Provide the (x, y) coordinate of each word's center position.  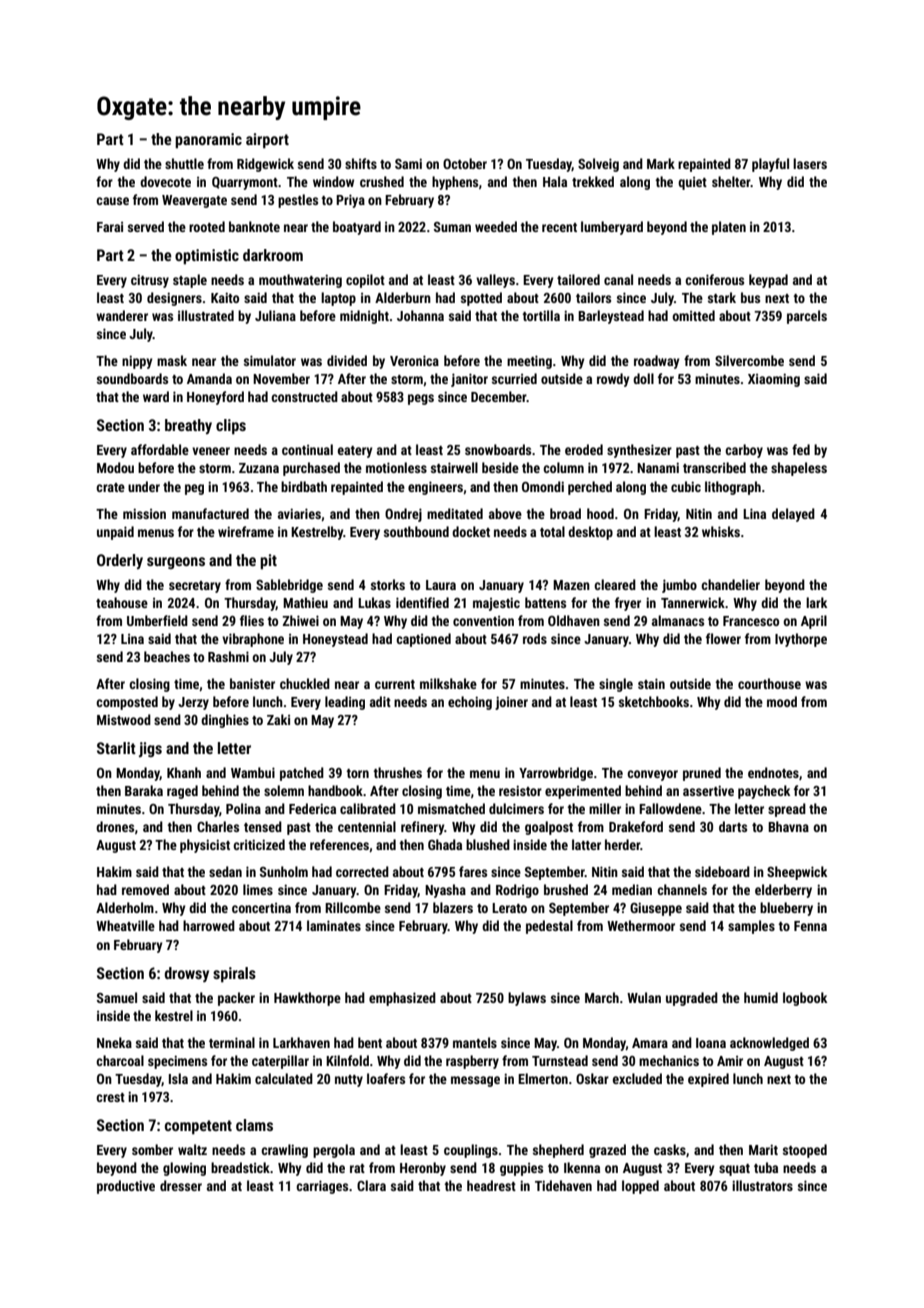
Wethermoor (641, 925)
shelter (731, 181)
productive (126, 1187)
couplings (471, 1151)
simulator (270, 360)
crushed (382, 181)
